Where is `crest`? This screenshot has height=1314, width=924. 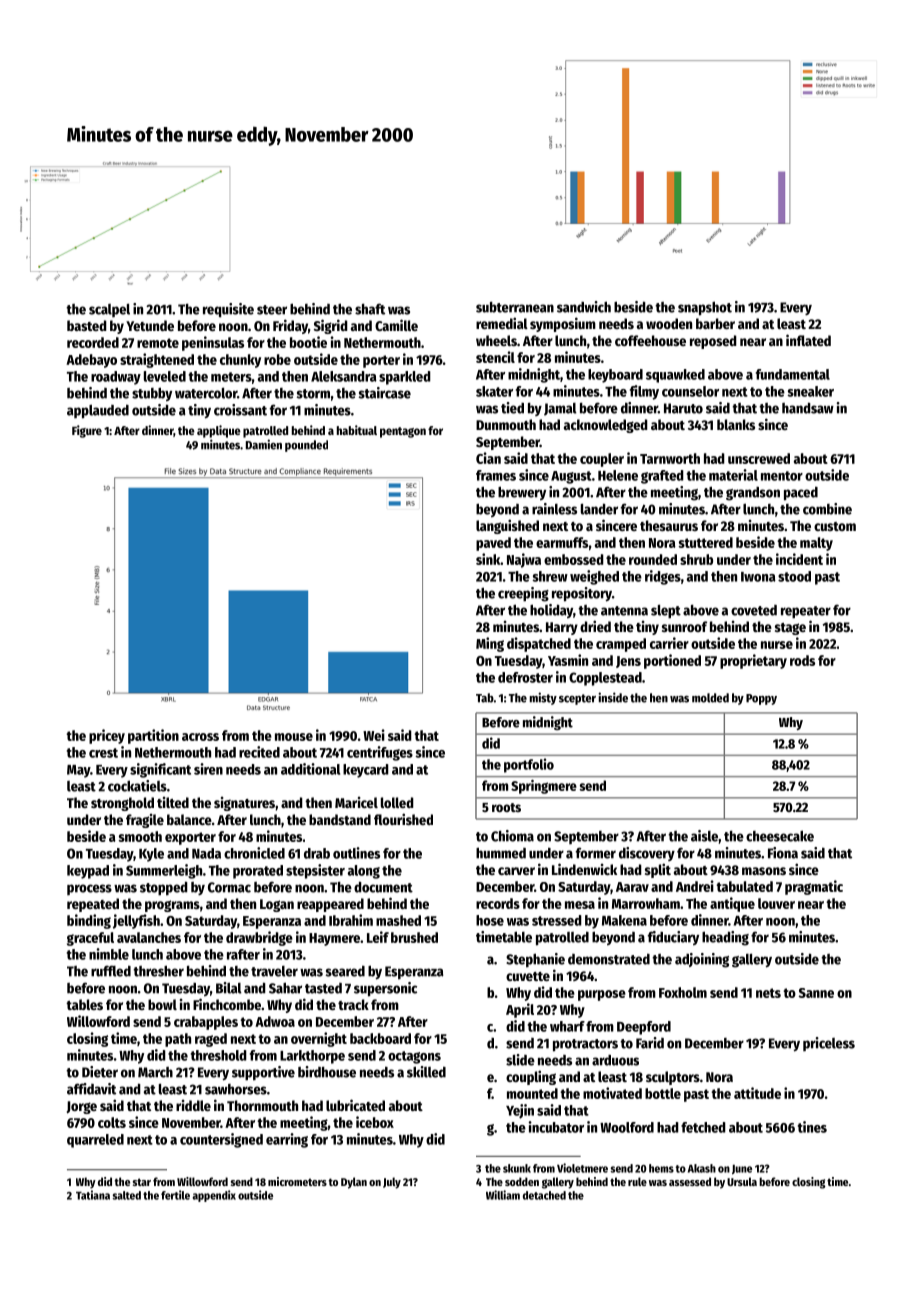
crest is located at coordinates (103, 753).
